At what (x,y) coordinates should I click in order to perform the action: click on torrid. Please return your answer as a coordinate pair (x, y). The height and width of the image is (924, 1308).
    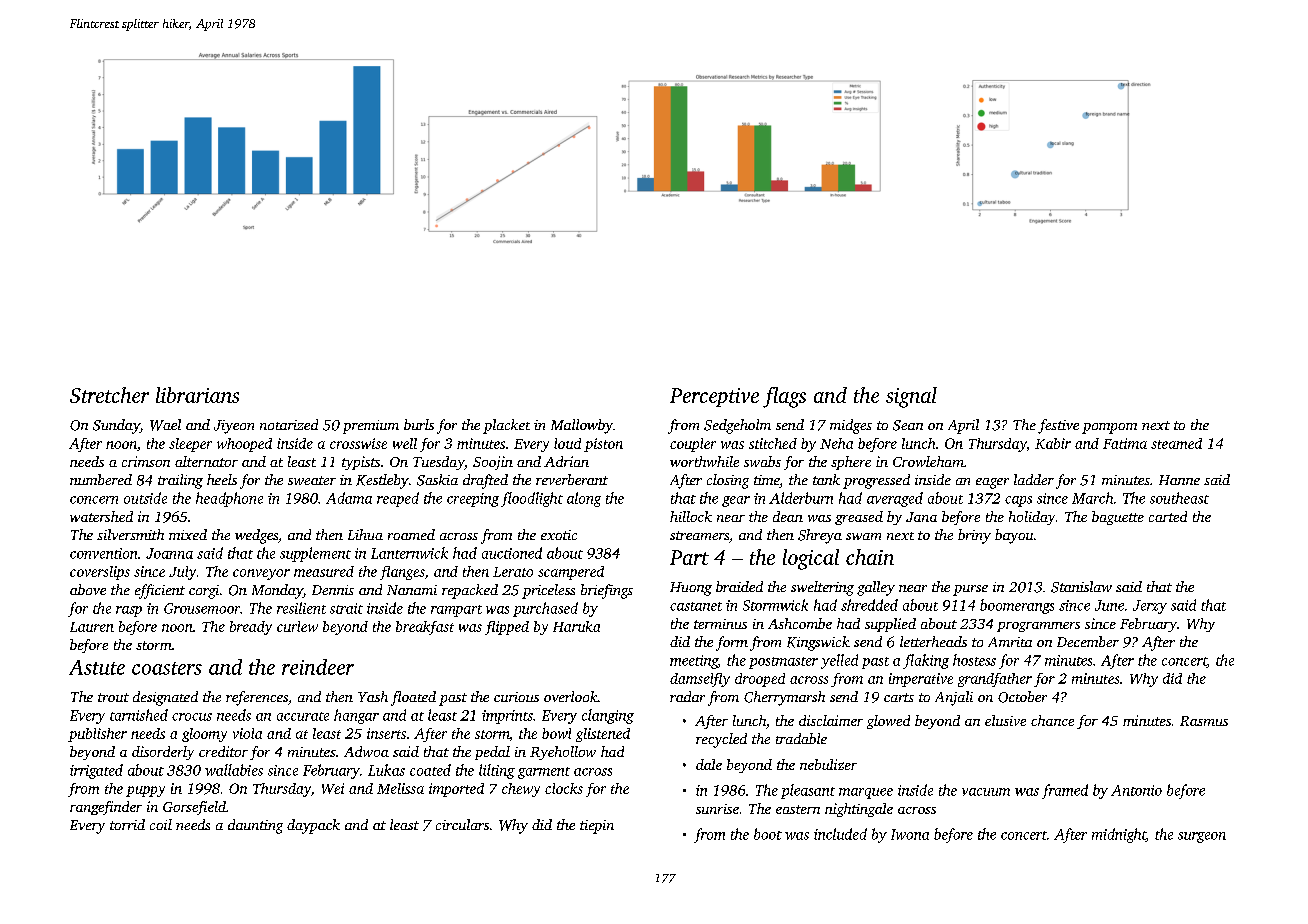
    Looking at the image, I should click on (127, 824).
